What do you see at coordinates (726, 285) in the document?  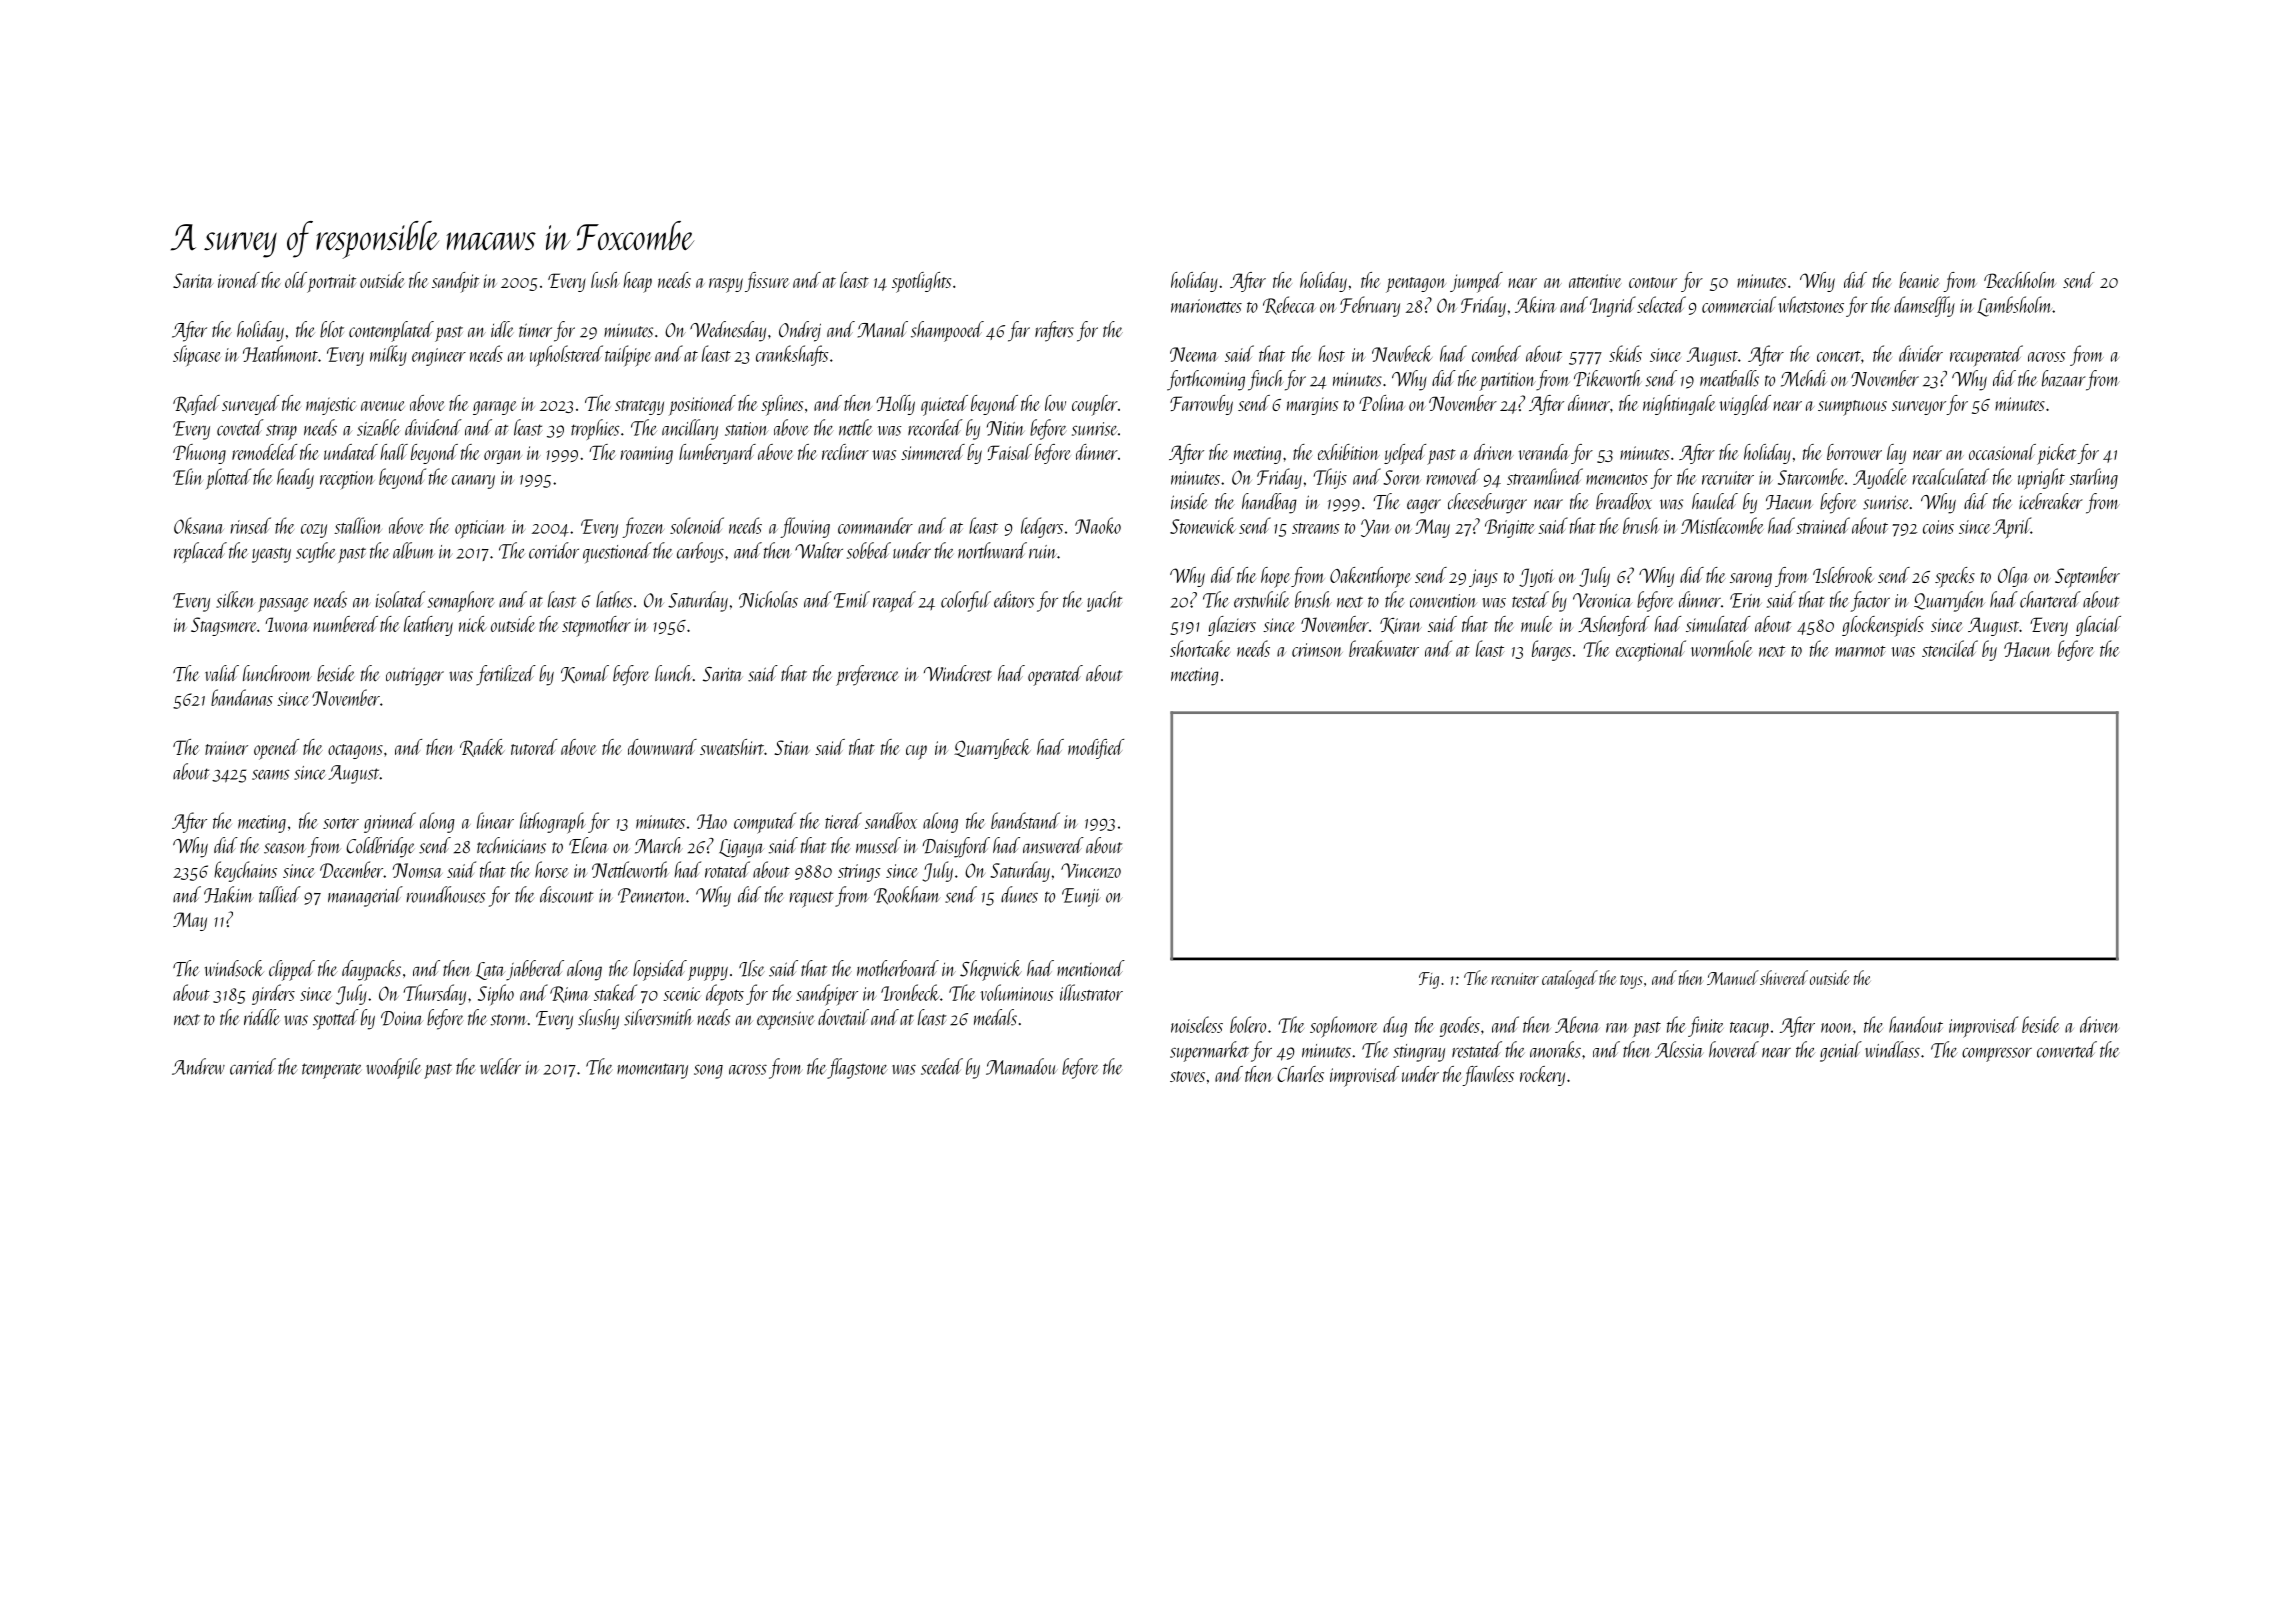 I see `raspy` at bounding box center [726, 285].
